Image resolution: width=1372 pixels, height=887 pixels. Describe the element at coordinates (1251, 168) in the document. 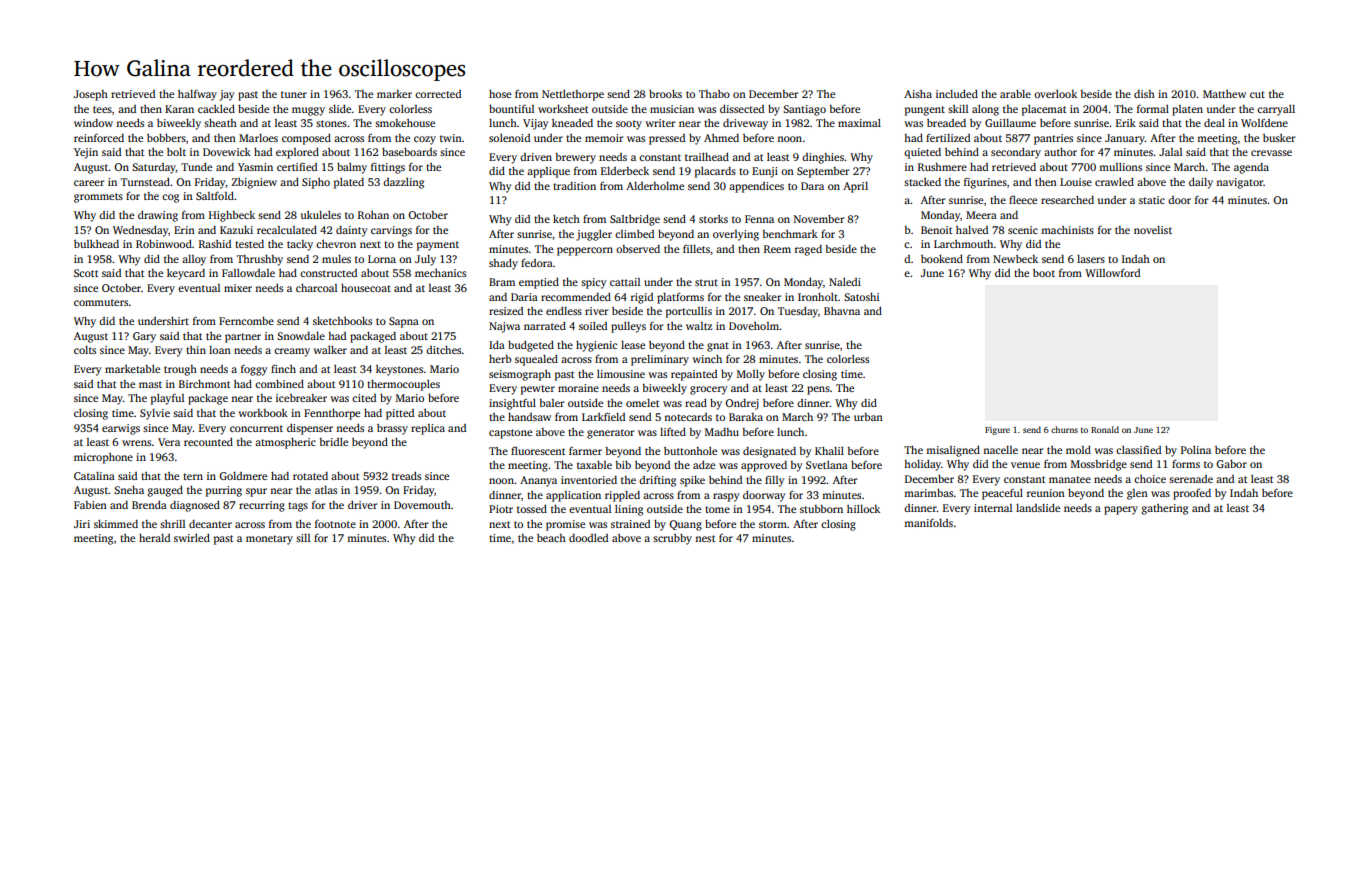

I see `agenda` at that location.
